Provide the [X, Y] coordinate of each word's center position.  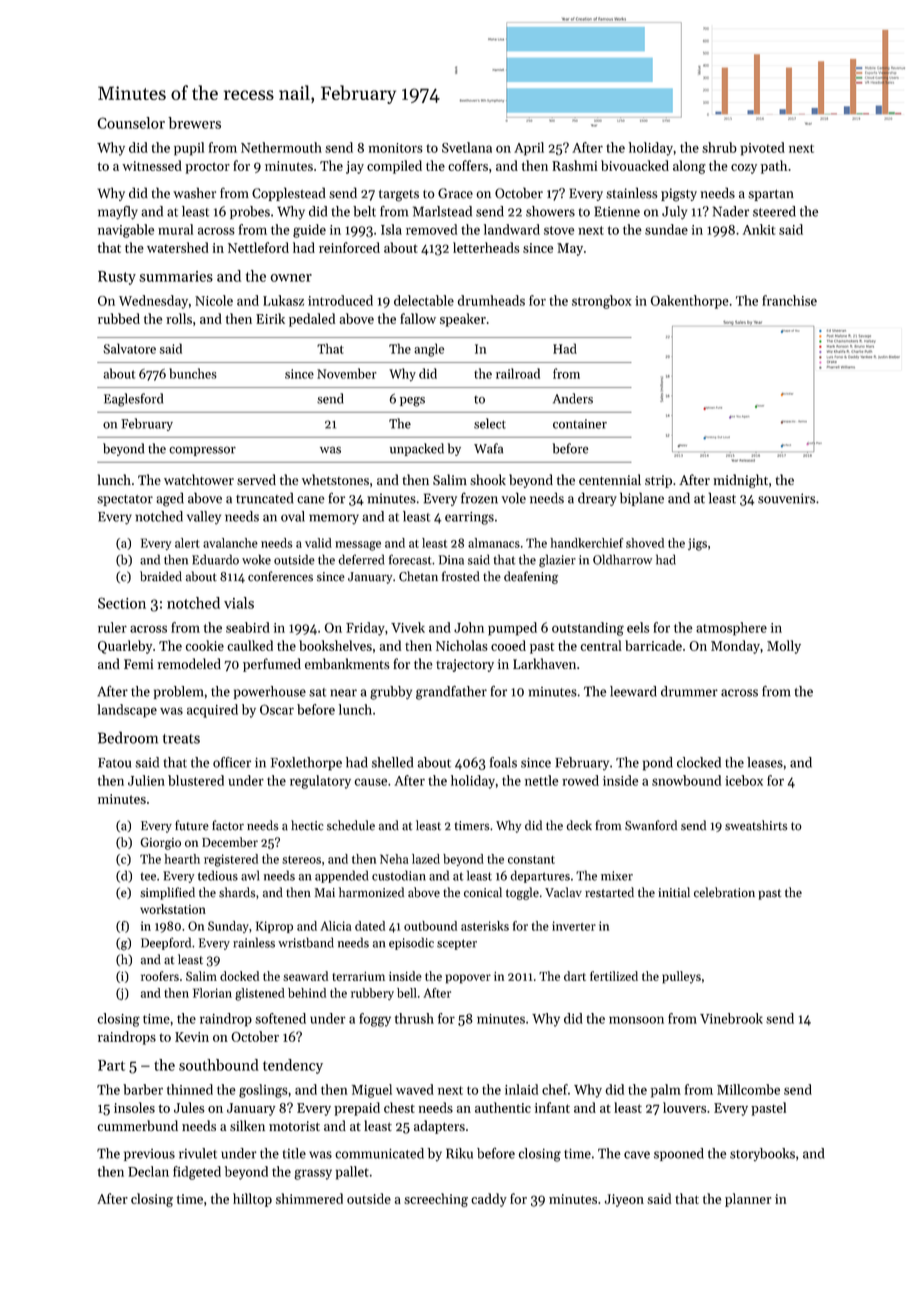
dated [370, 926]
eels [638, 627]
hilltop [252, 1200]
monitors [396, 148]
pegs [412, 402]
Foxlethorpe [306, 764]
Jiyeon [624, 1200]
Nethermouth [281, 147]
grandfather [451, 692]
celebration [724, 892]
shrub [719, 147]
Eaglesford [133, 400]
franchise [789, 300]
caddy [489, 1200]
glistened [260, 994]
